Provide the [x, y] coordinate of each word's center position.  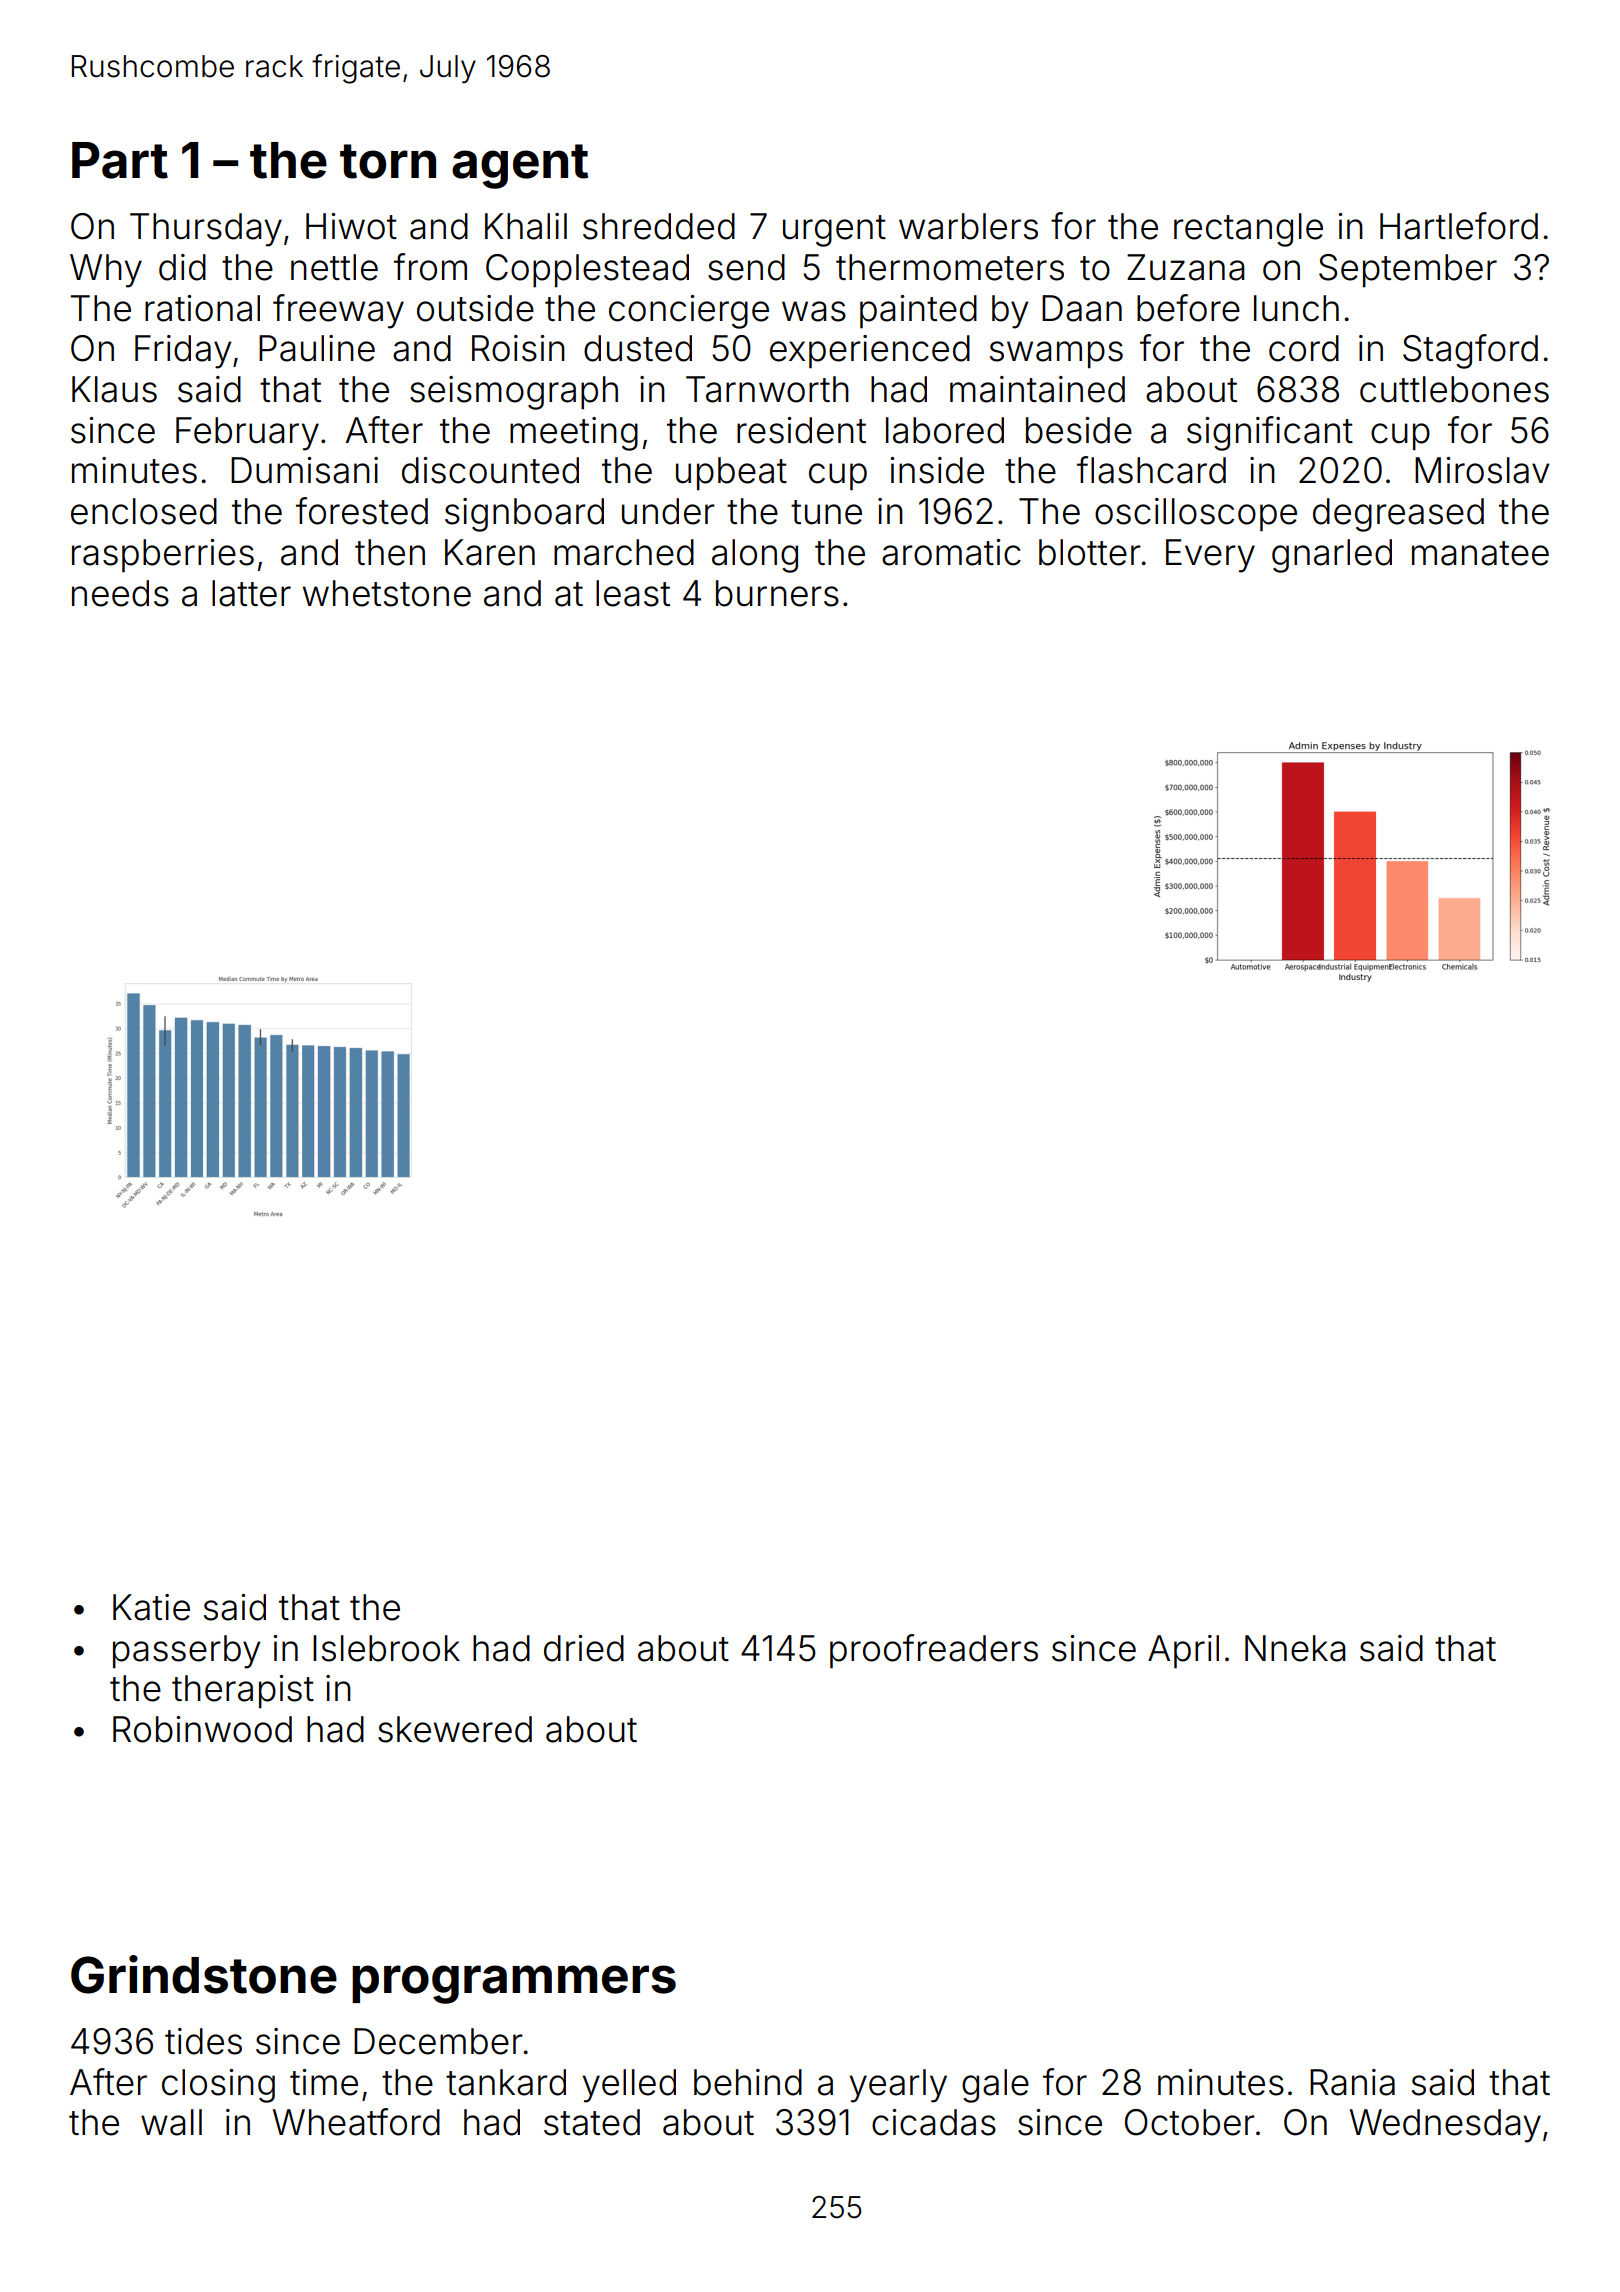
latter [251, 593]
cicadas [934, 2122]
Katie [151, 1607]
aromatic [951, 552]
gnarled [1332, 556]
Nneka [1295, 1648]
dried [584, 1648]
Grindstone [204, 1974]
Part [120, 160]
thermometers [950, 267]
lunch [1296, 308]
